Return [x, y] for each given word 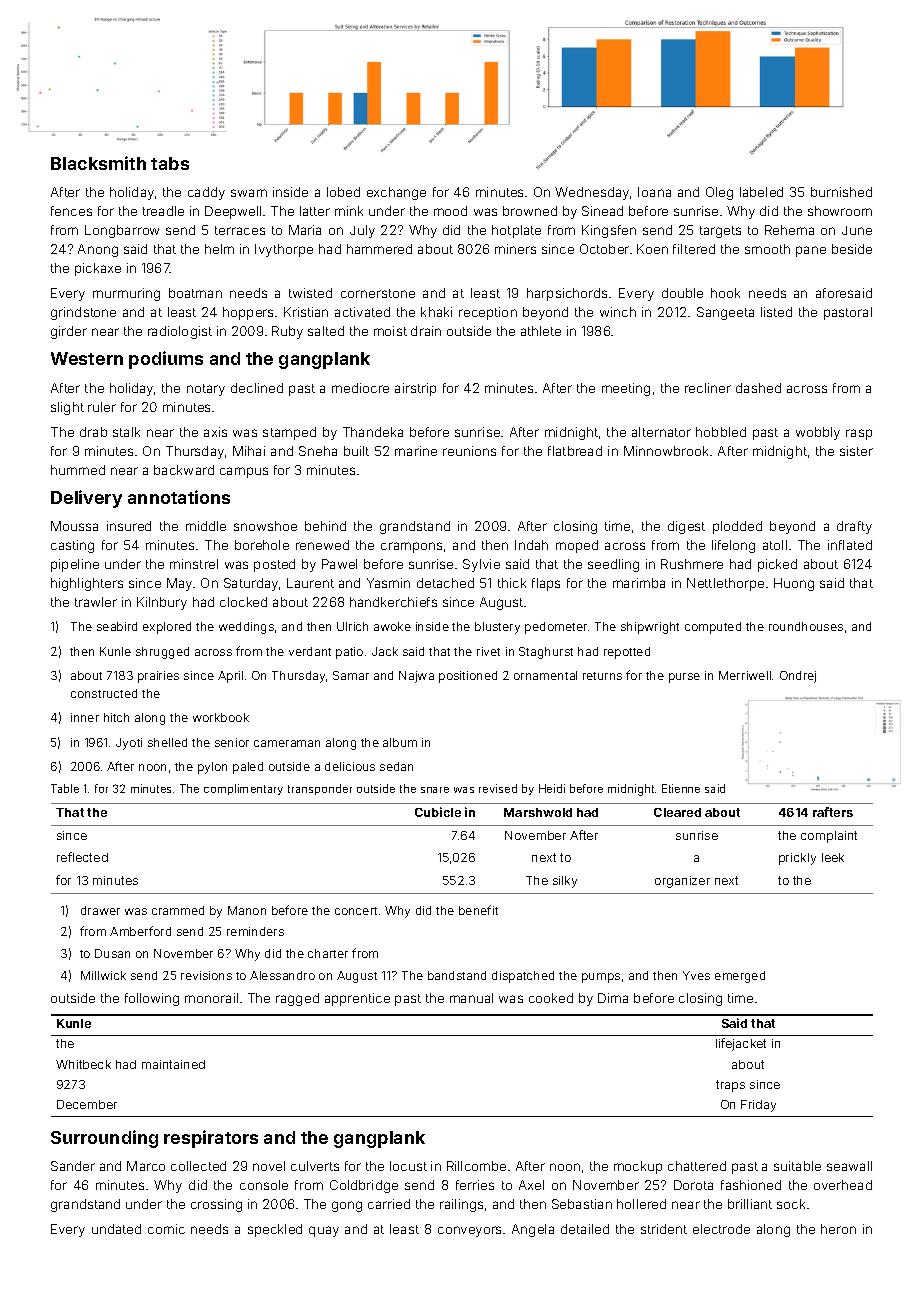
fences [71, 211]
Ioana [654, 192]
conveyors [469, 1231]
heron [838, 1229]
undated [116, 1229]
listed [776, 312]
